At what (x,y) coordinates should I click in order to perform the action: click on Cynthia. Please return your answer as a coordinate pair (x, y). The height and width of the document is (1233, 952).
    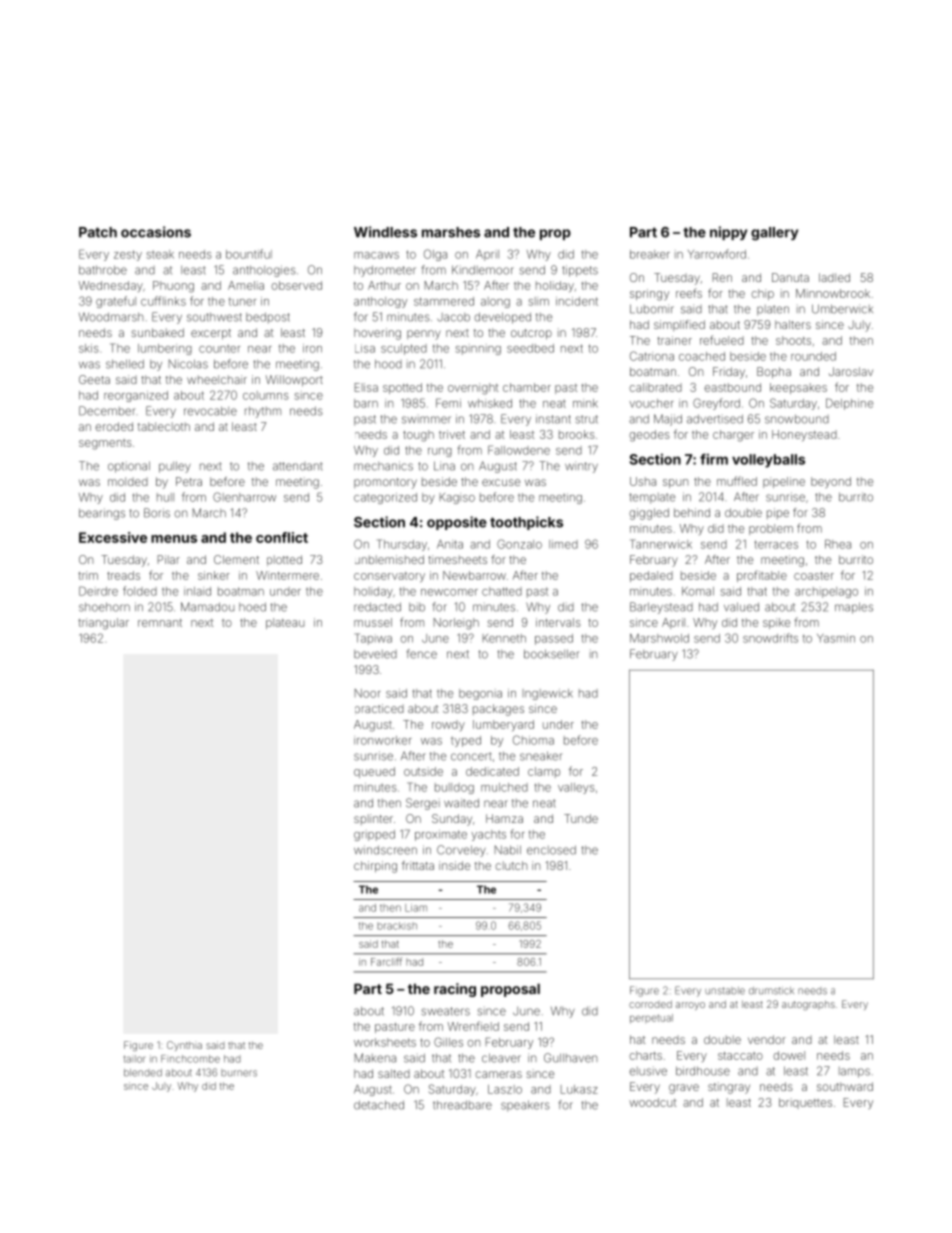
    Looking at the image, I should click on (184, 1046).
